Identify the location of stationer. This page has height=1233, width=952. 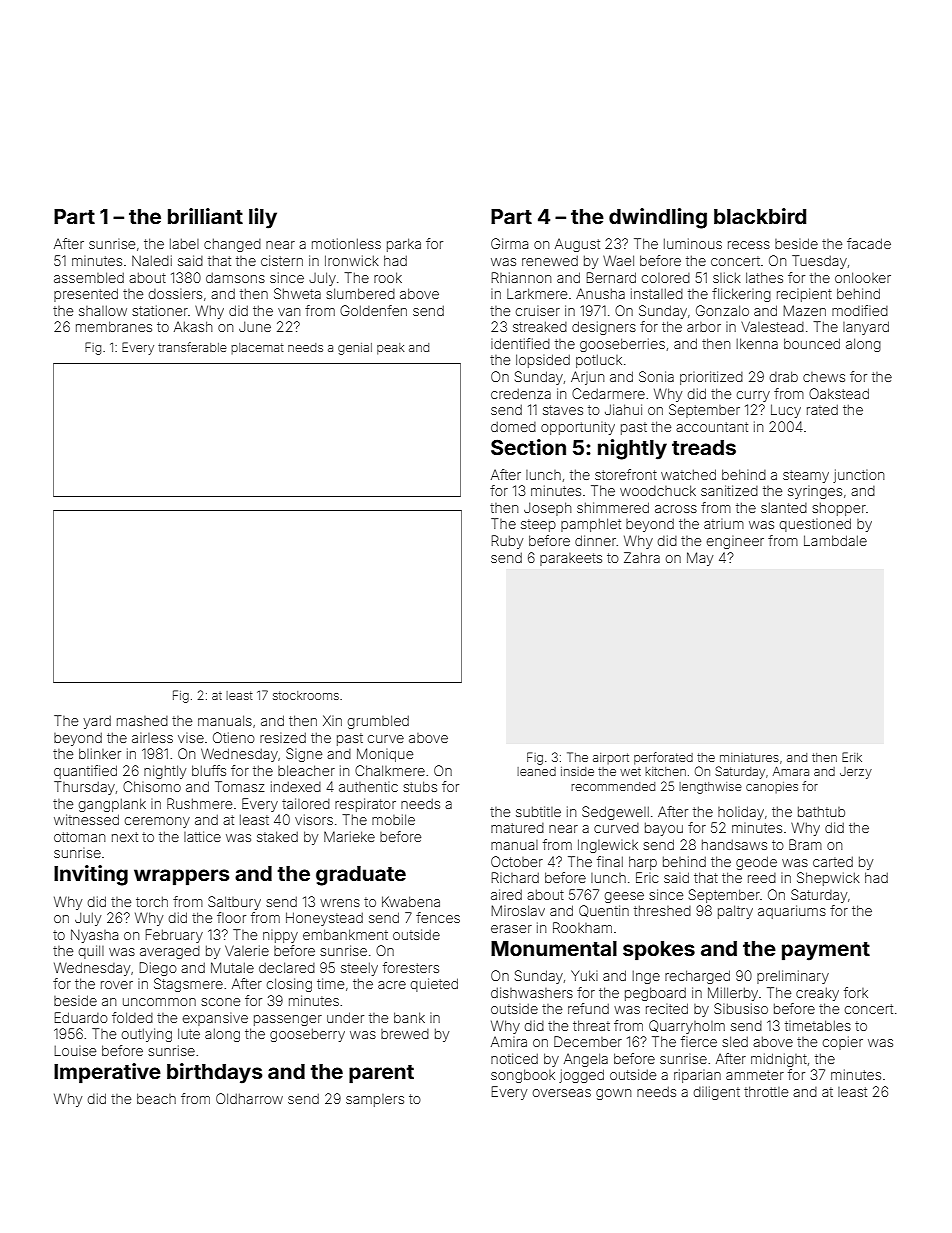
(160, 310).
